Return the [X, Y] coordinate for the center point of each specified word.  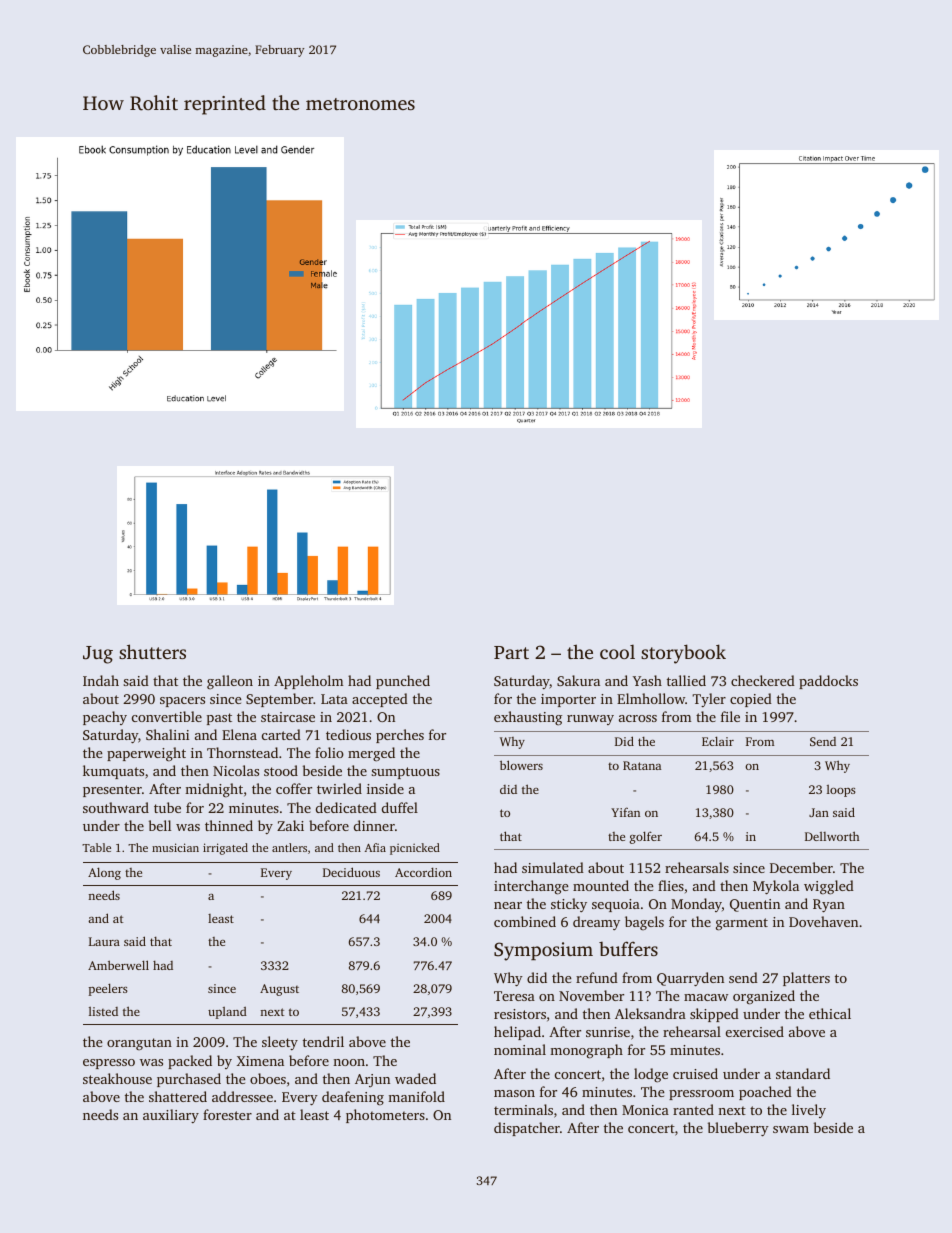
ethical [830, 1013]
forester [227, 1114]
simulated [553, 867]
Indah [101, 680]
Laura [104, 941]
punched [403, 682]
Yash [647, 680]
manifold [416, 1096]
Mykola [776, 887]
